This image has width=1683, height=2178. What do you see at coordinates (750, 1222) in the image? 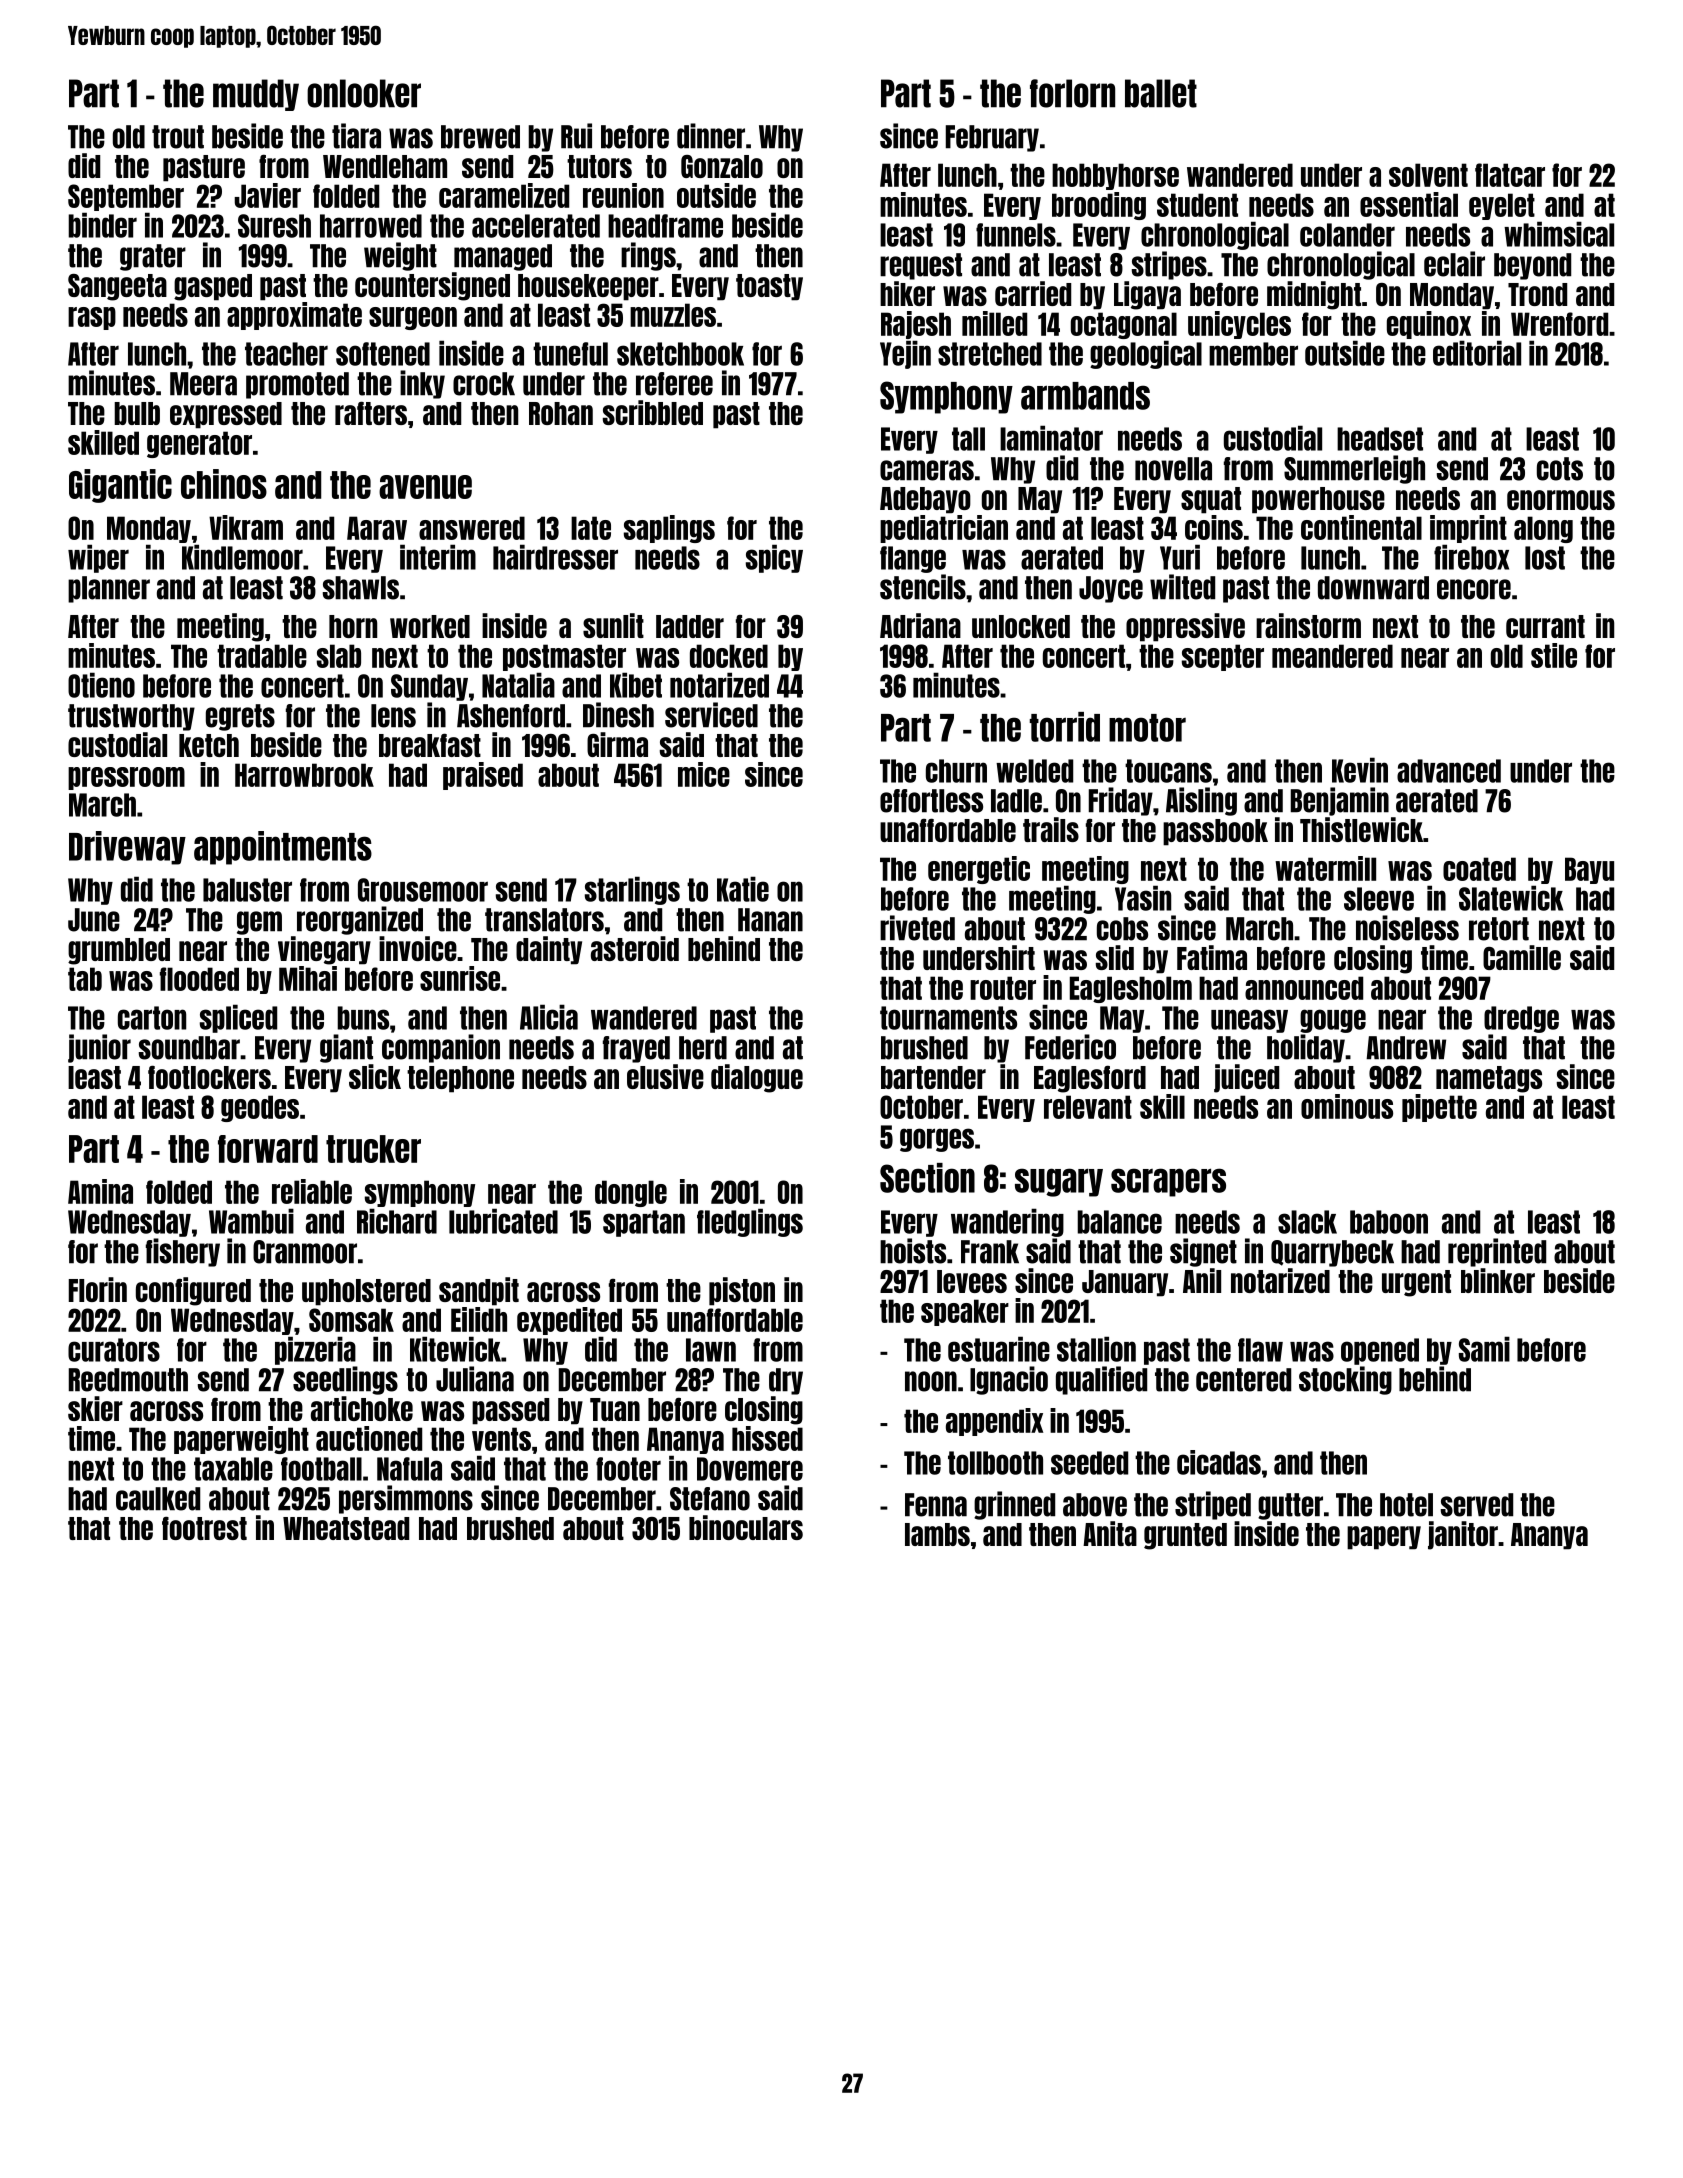
I see `fledglings` at bounding box center [750, 1222].
